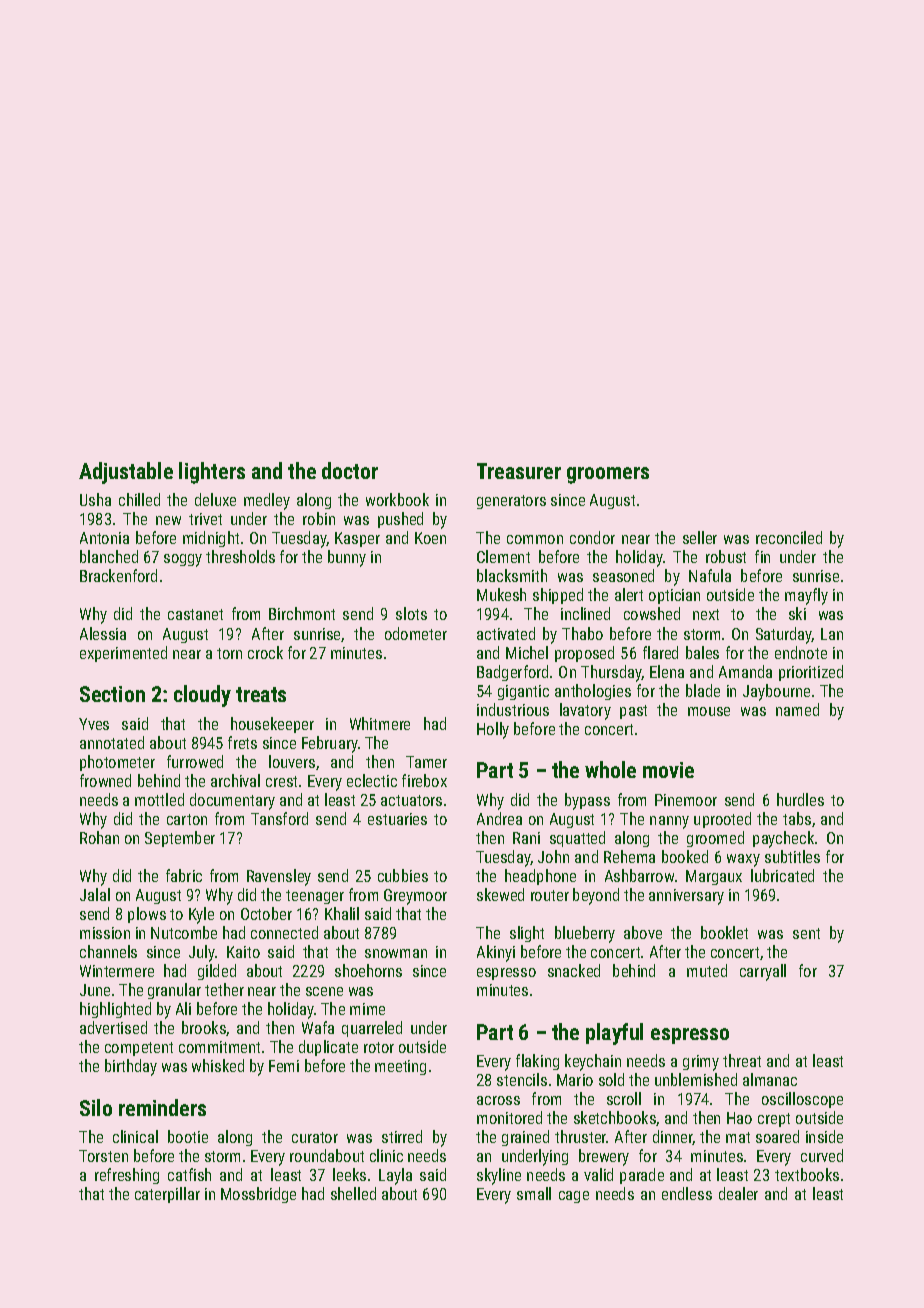 The image size is (924, 1308). Describe the element at coordinates (94, 724) in the image. I see `Yves` at that location.
